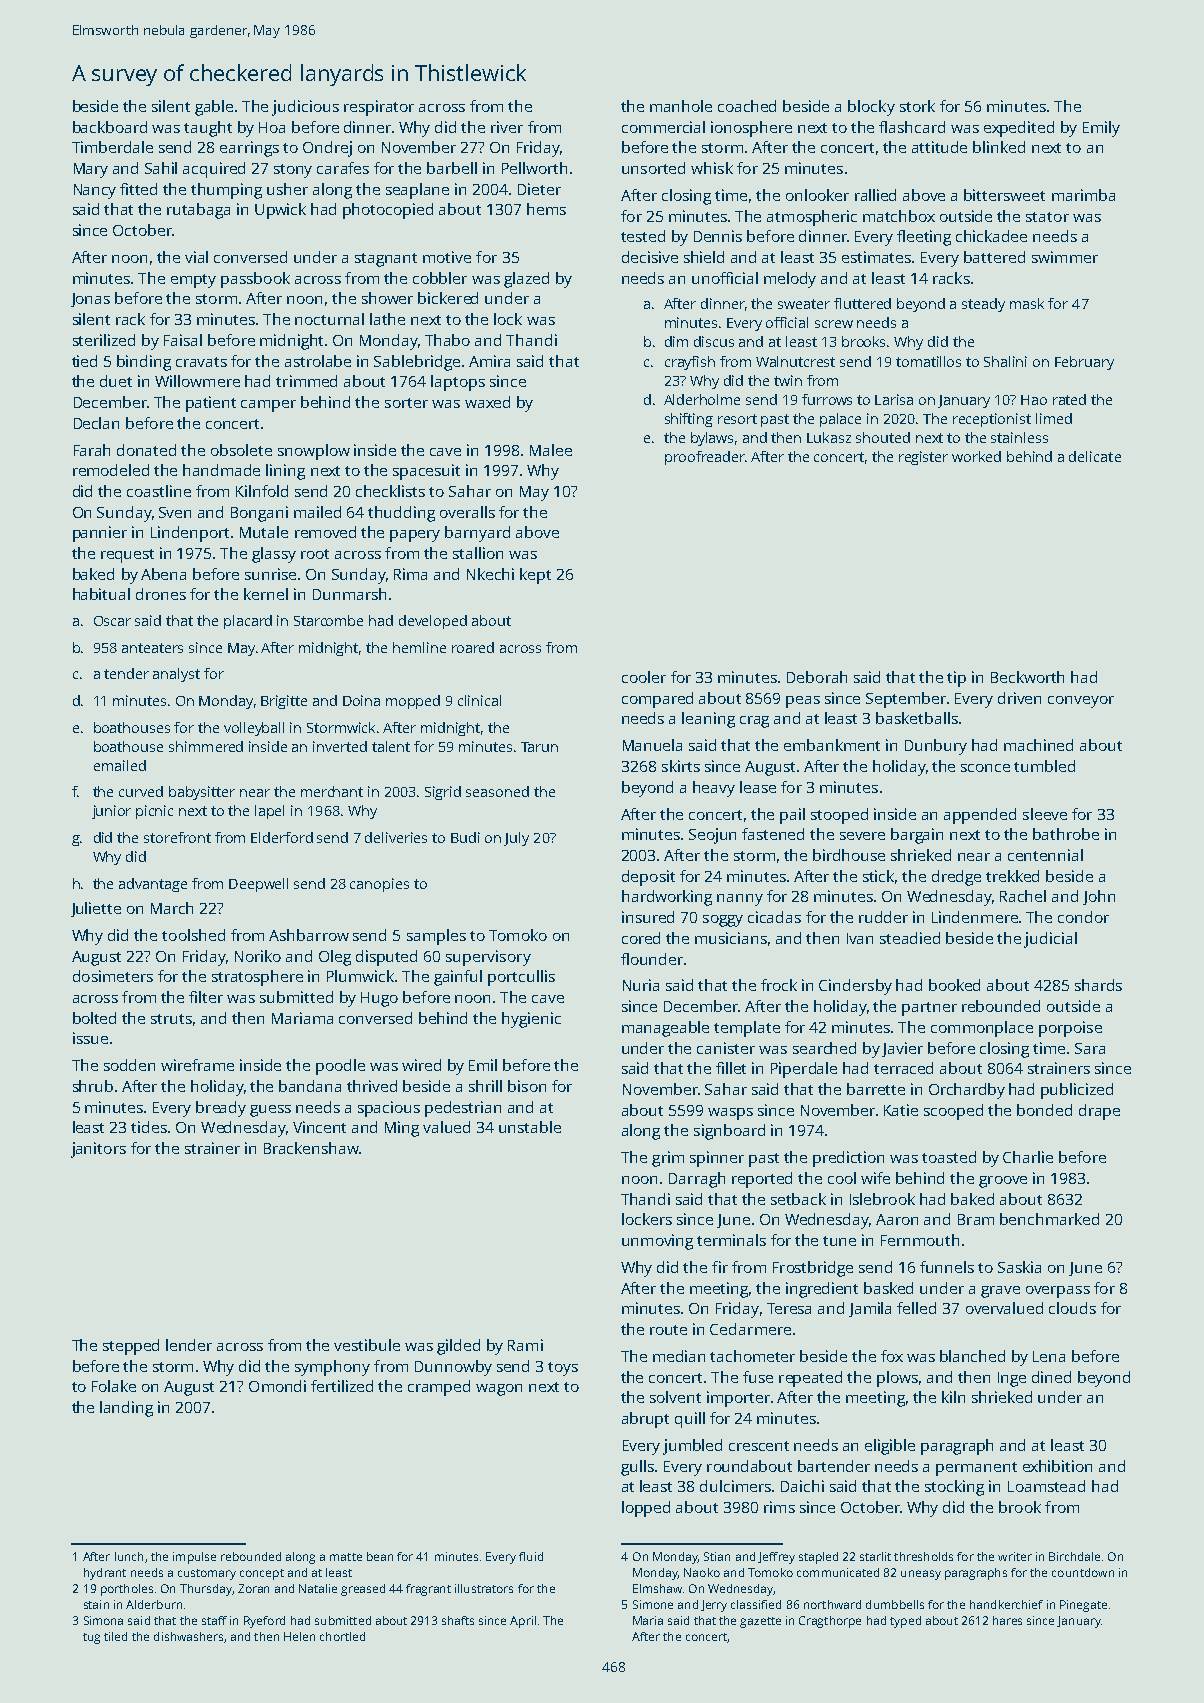 This screenshot has height=1703, width=1204. I want to click on commonplace, so click(982, 1029).
